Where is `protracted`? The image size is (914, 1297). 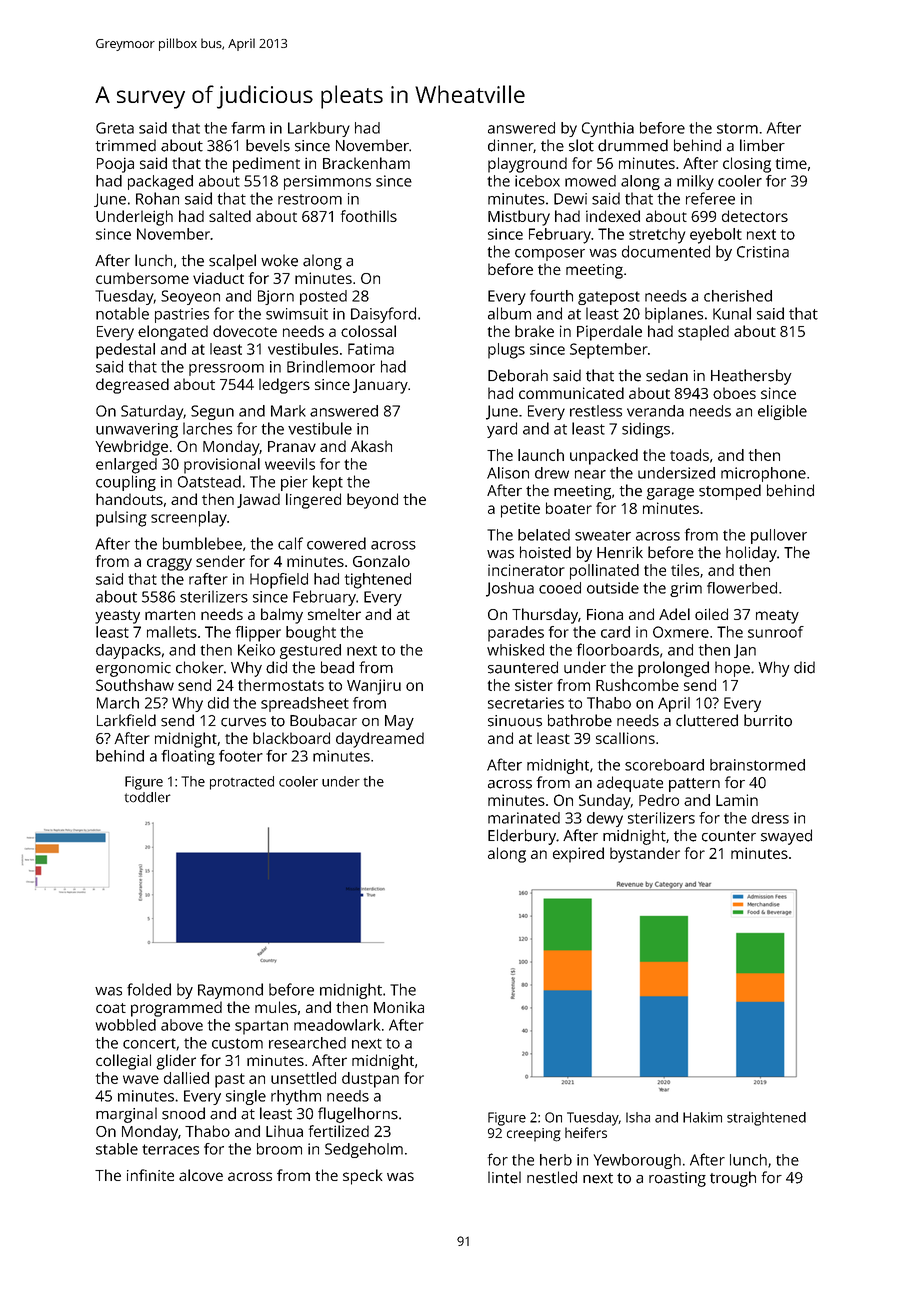
protracted is located at coordinates (242, 783).
